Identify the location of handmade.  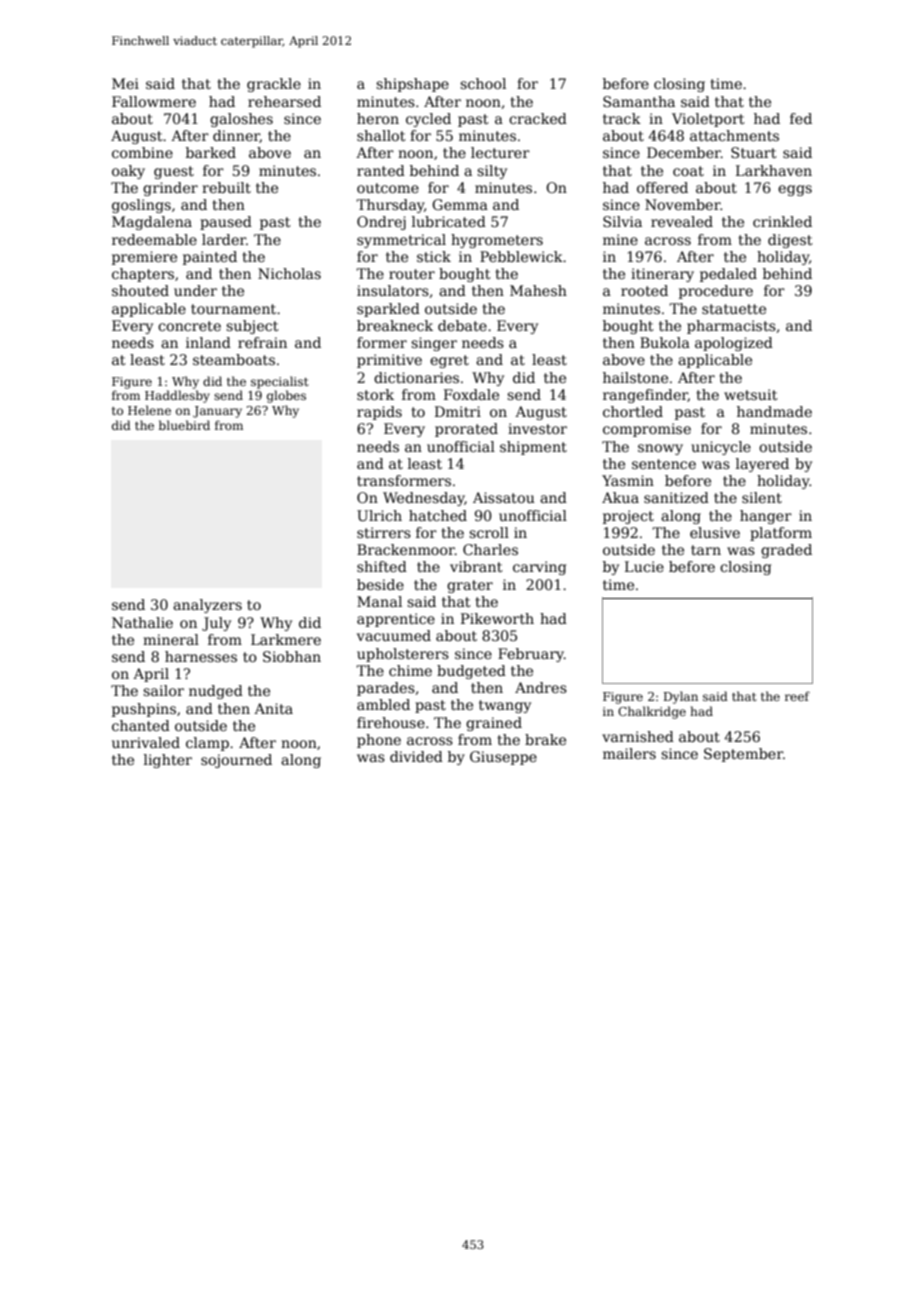
(774, 411).
